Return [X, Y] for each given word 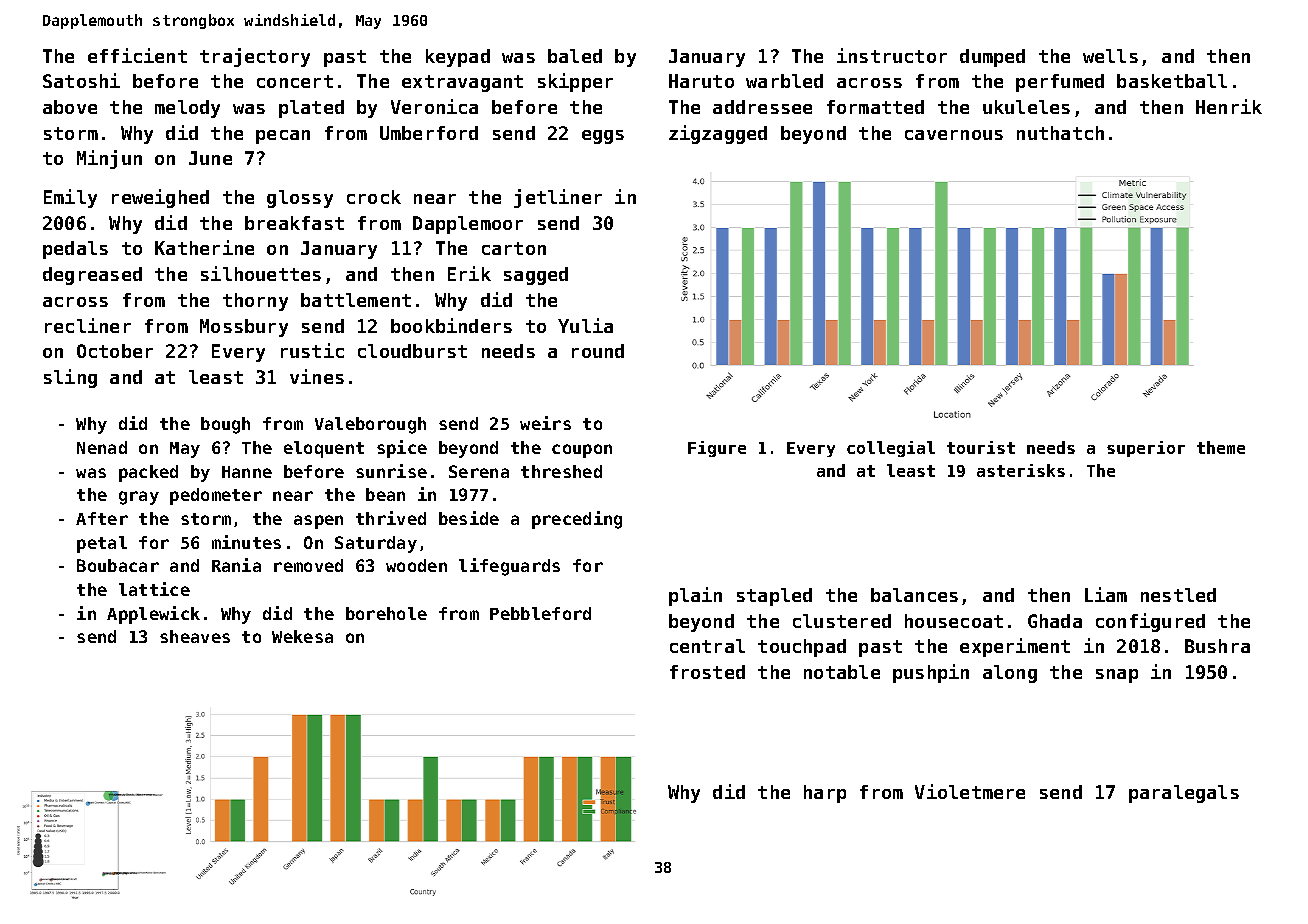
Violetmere [970, 791]
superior [1146, 449]
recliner [88, 325]
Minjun [109, 159]
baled [575, 56]
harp [825, 794]
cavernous [954, 135]
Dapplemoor [468, 225]
